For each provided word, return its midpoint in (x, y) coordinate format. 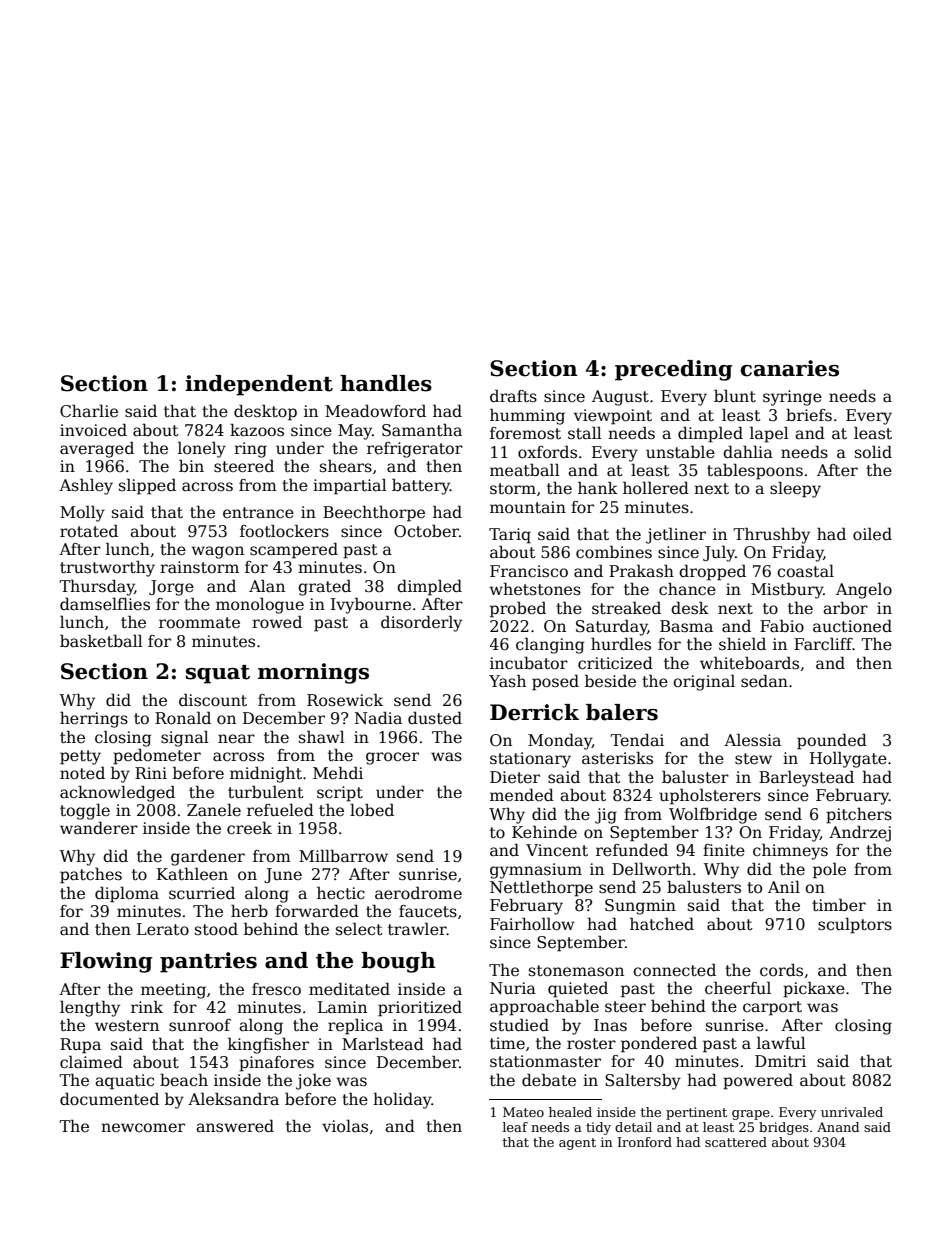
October (426, 531)
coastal (805, 571)
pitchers (859, 815)
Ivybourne (371, 606)
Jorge (171, 588)
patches (91, 875)
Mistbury (787, 591)
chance (687, 589)
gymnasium (536, 871)
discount (213, 700)
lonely (202, 449)
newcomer (143, 1127)
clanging (550, 646)
